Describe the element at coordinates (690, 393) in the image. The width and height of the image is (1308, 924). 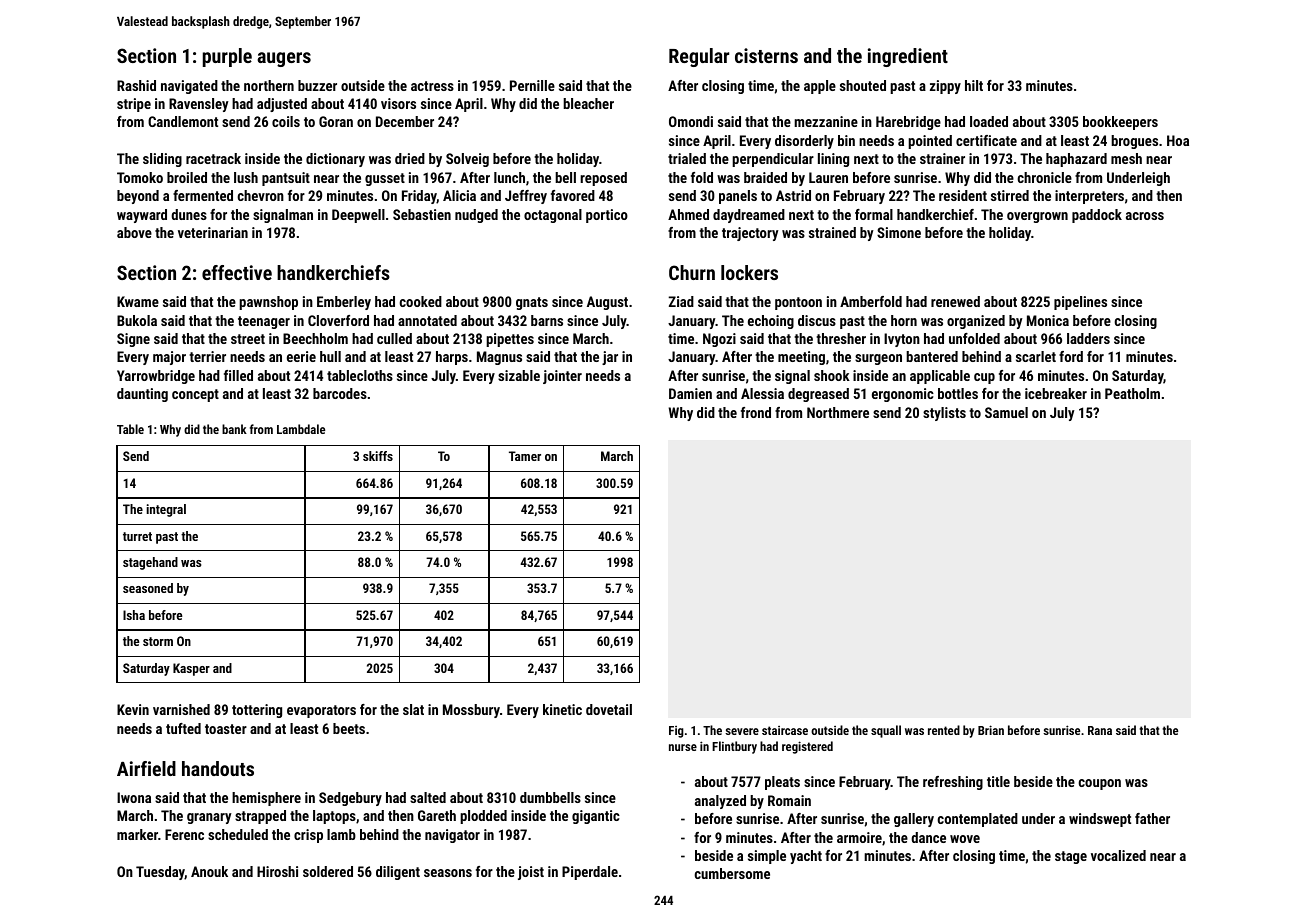
I see `Damien` at that location.
